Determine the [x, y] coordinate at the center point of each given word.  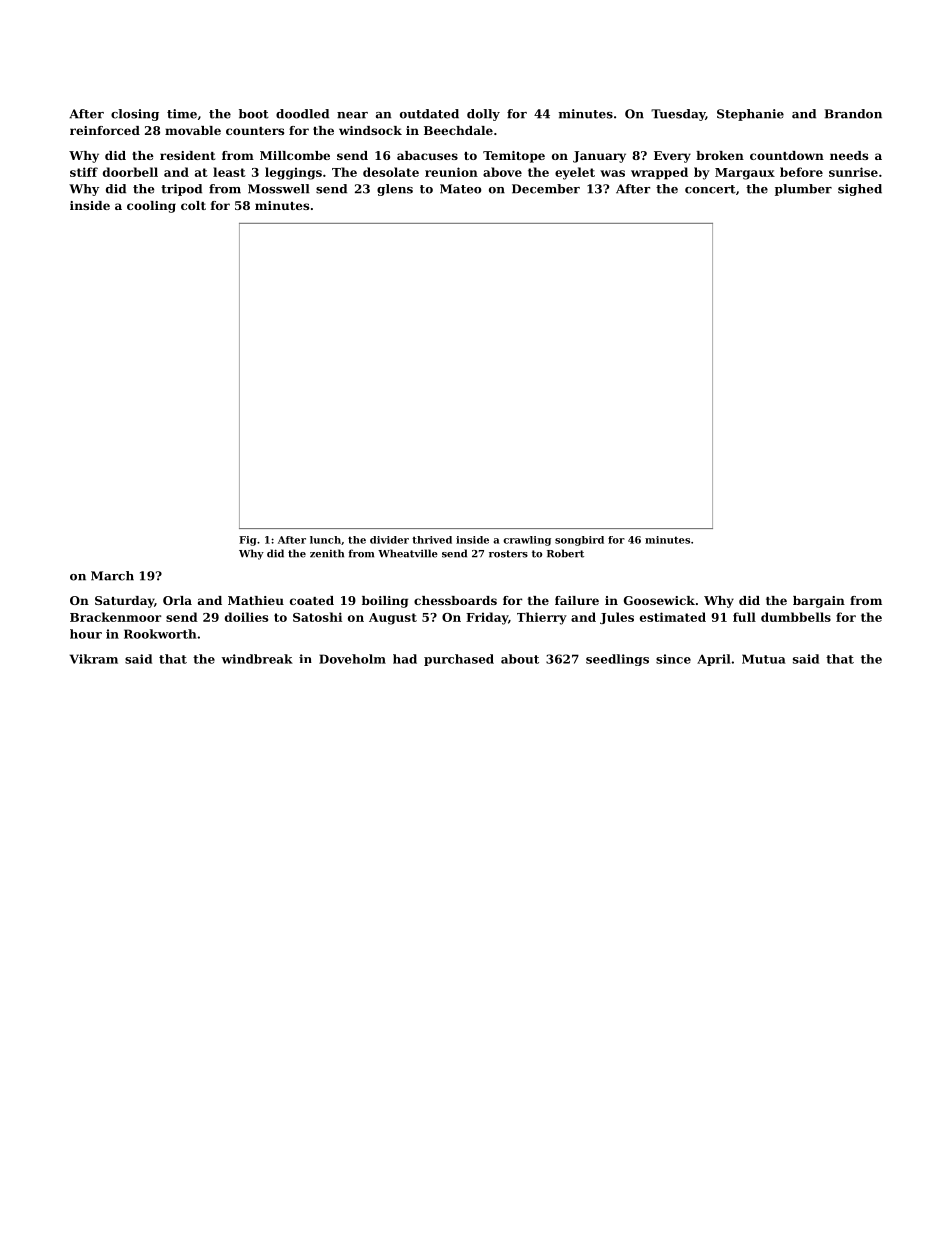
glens [395, 190]
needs [849, 155]
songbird [579, 541]
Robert [565, 553]
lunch [325, 540]
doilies [246, 617]
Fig [248, 541]
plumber [803, 190]
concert [710, 189]
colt [193, 205]
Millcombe [295, 155]
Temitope [514, 157]
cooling [151, 207]
